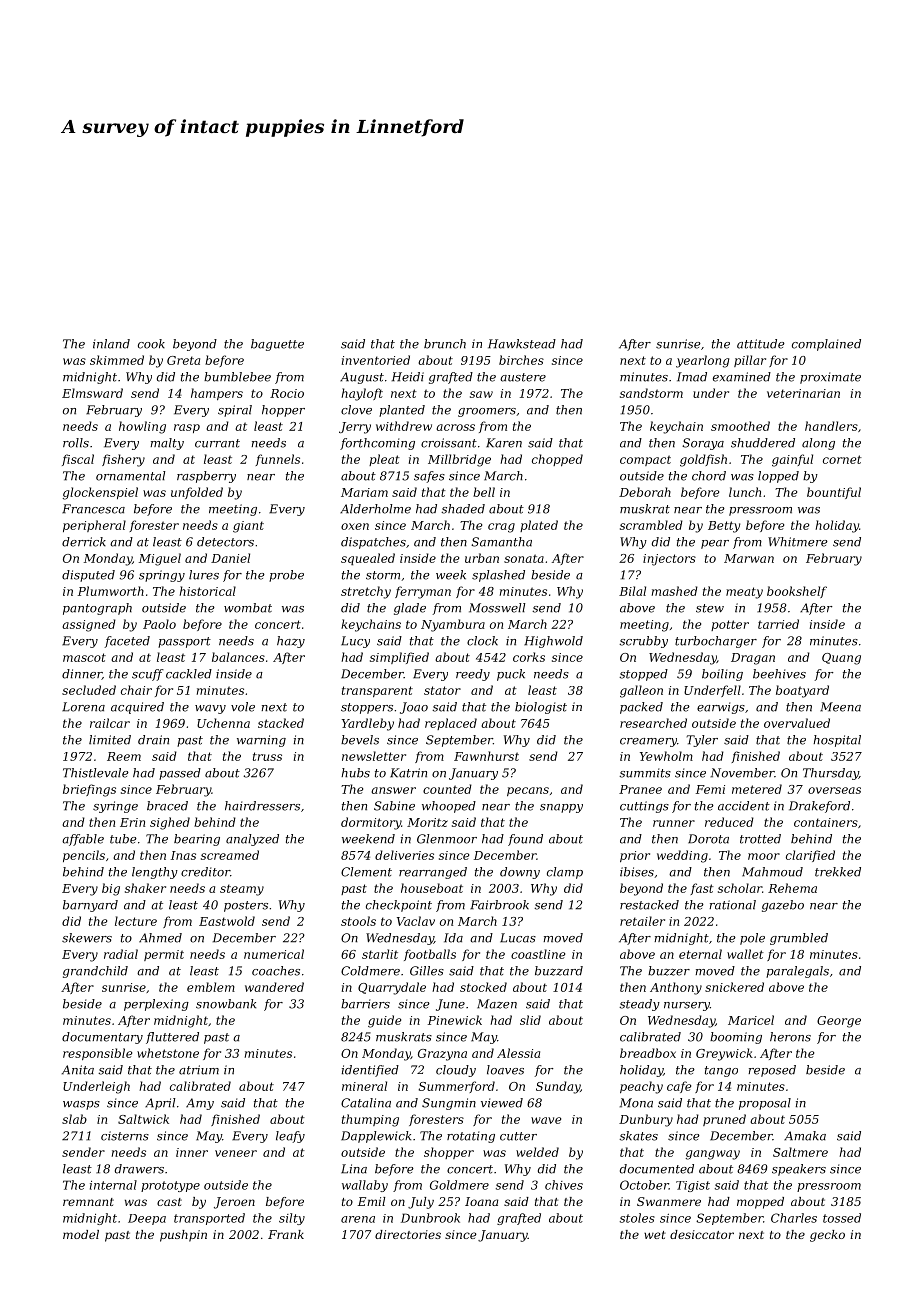 The height and width of the screenshot is (1308, 924). I want to click on Ioana, so click(481, 1201).
